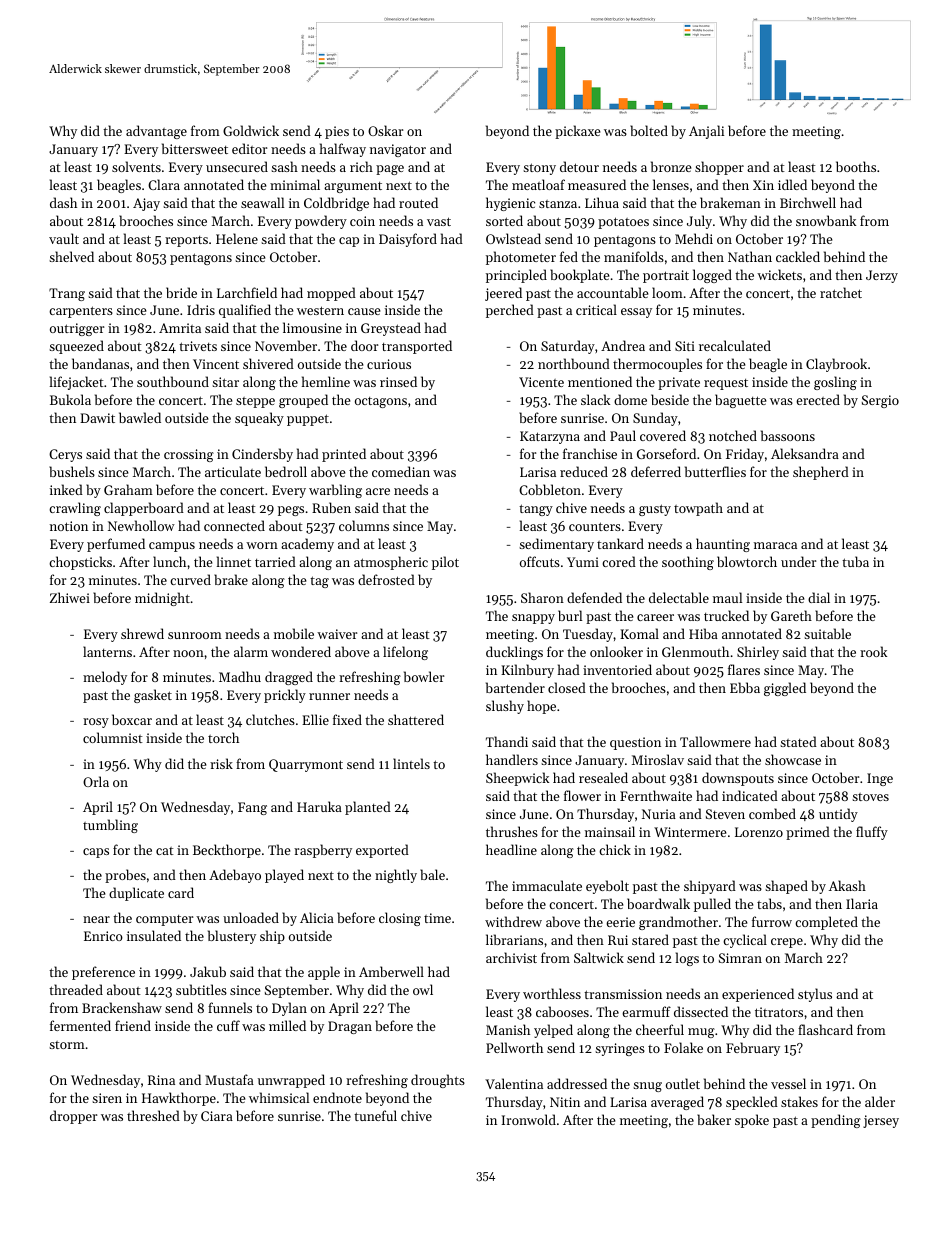  What do you see at coordinates (234, 525) in the screenshot?
I see `connected` at bounding box center [234, 525].
